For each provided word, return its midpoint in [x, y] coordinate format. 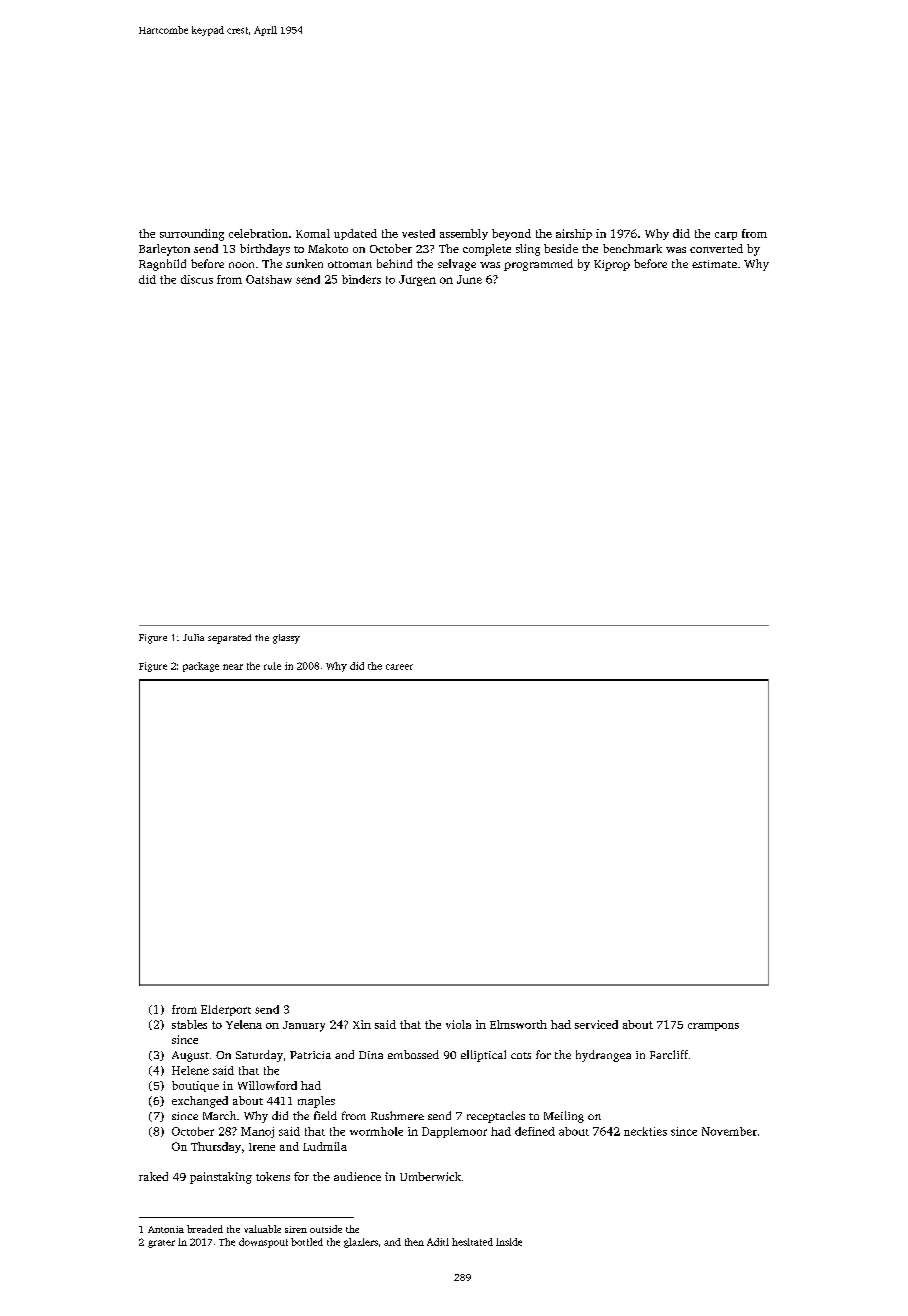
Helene [190, 1070]
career [399, 667]
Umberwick [430, 1176]
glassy [286, 639]
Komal [313, 233]
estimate [714, 264]
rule [272, 666]
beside [561, 248]
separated [229, 639]
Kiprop [612, 265]
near [233, 667]
